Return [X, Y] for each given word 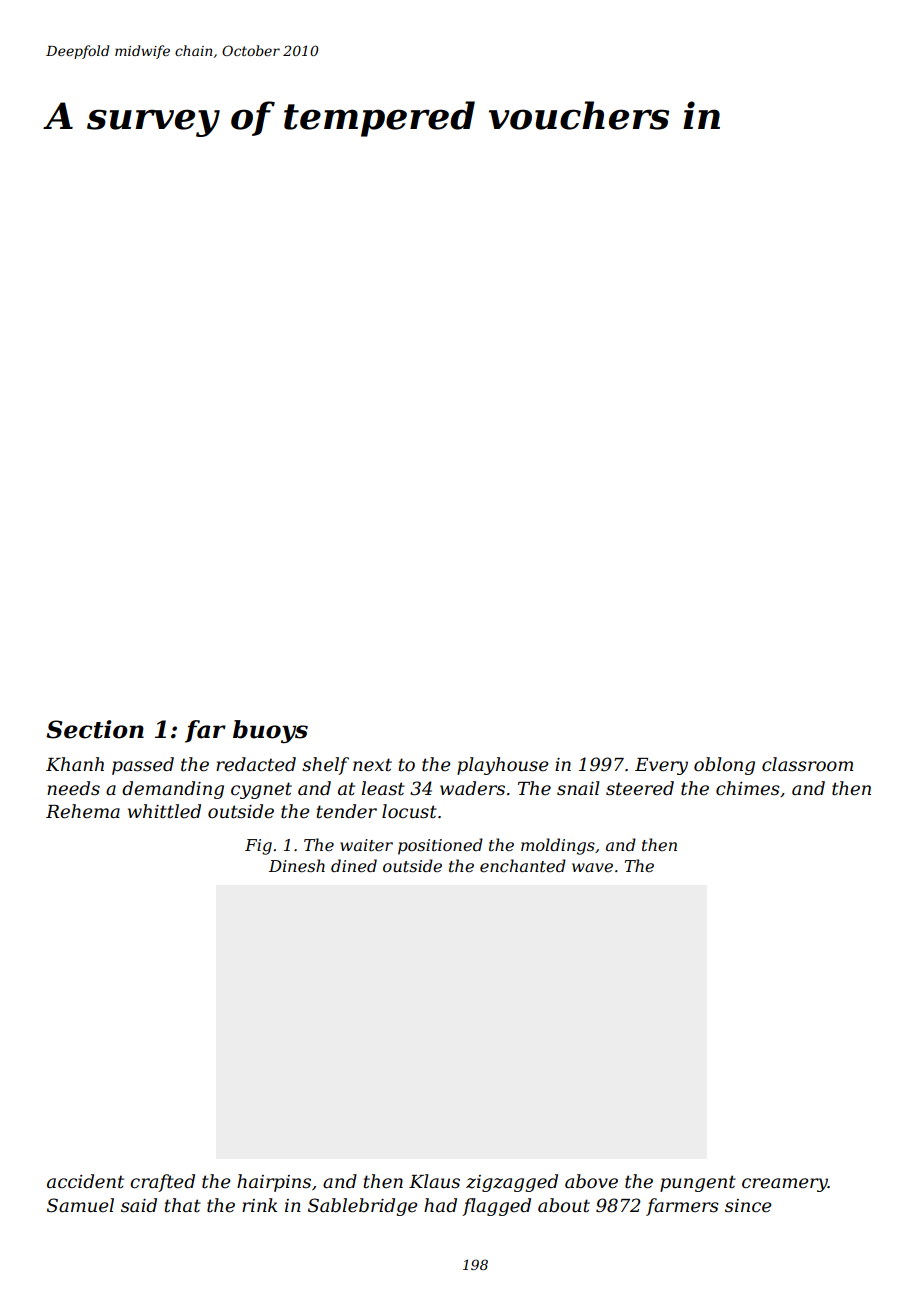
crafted [162, 1183]
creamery [785, 1185]
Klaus [434, 1181]
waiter [366, 845]
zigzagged [512, 1183]
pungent [698, 1183]
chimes [748, 788]
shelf [325, 766]
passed [143, 766]
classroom [807, 764]
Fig [258, 847]
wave [592, 867]
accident [85, 1181]
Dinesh [297, 865]
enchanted [523, 865]
